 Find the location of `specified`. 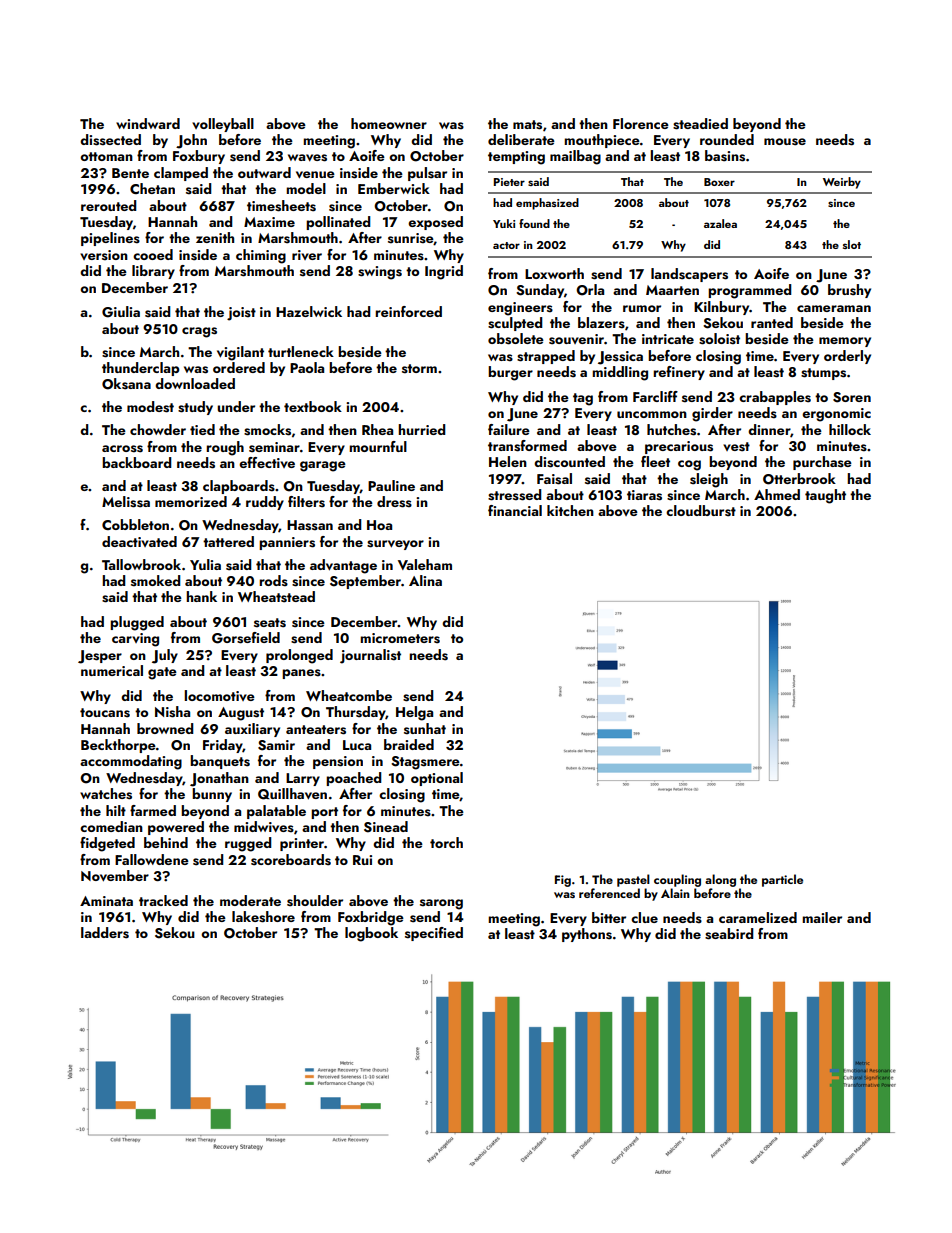

specified is located at coordinates (434, 934).
